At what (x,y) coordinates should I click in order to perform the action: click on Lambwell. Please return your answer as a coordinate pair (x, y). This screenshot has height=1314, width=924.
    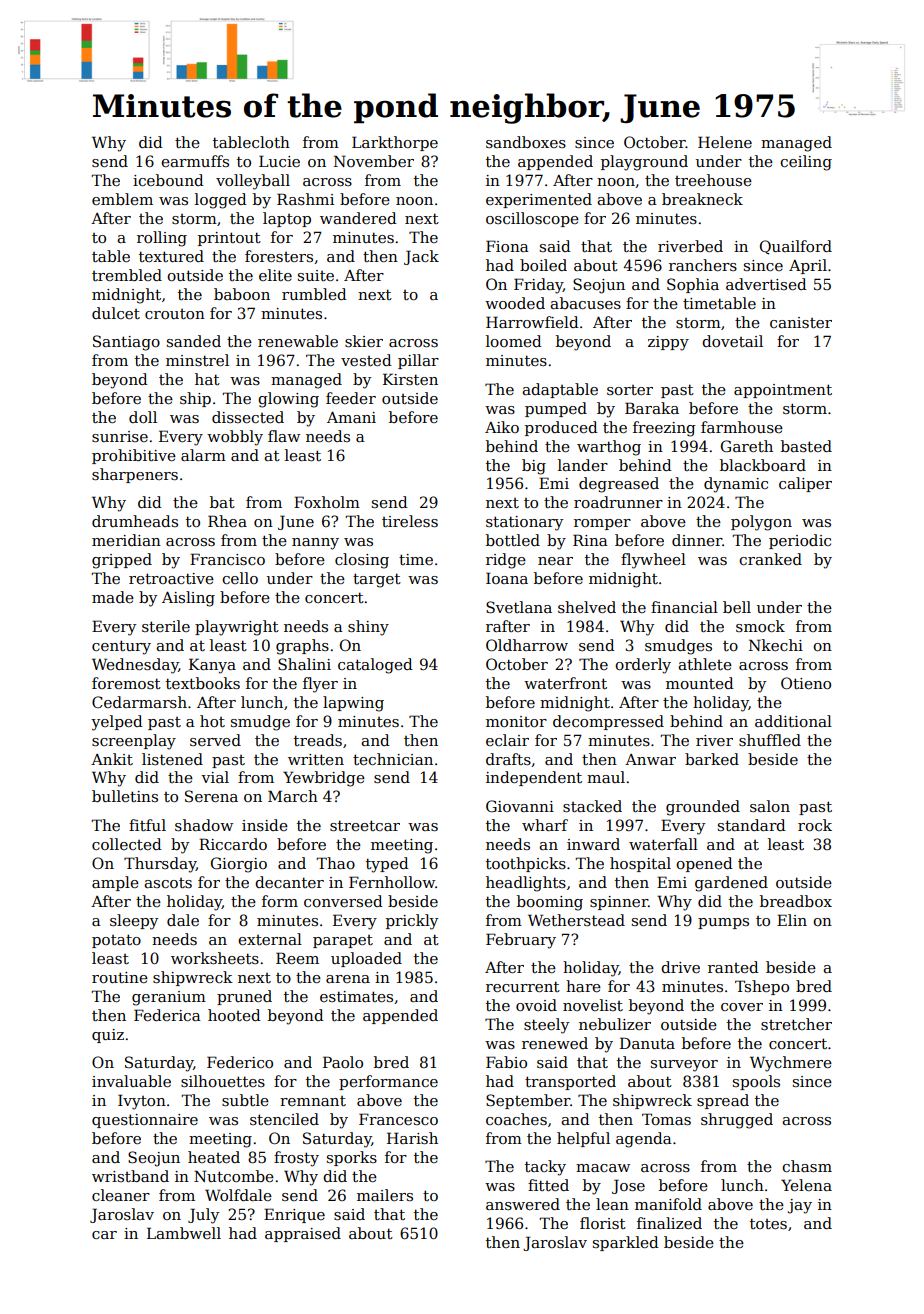
    Looking at the image, I should click on (184, 1233).
